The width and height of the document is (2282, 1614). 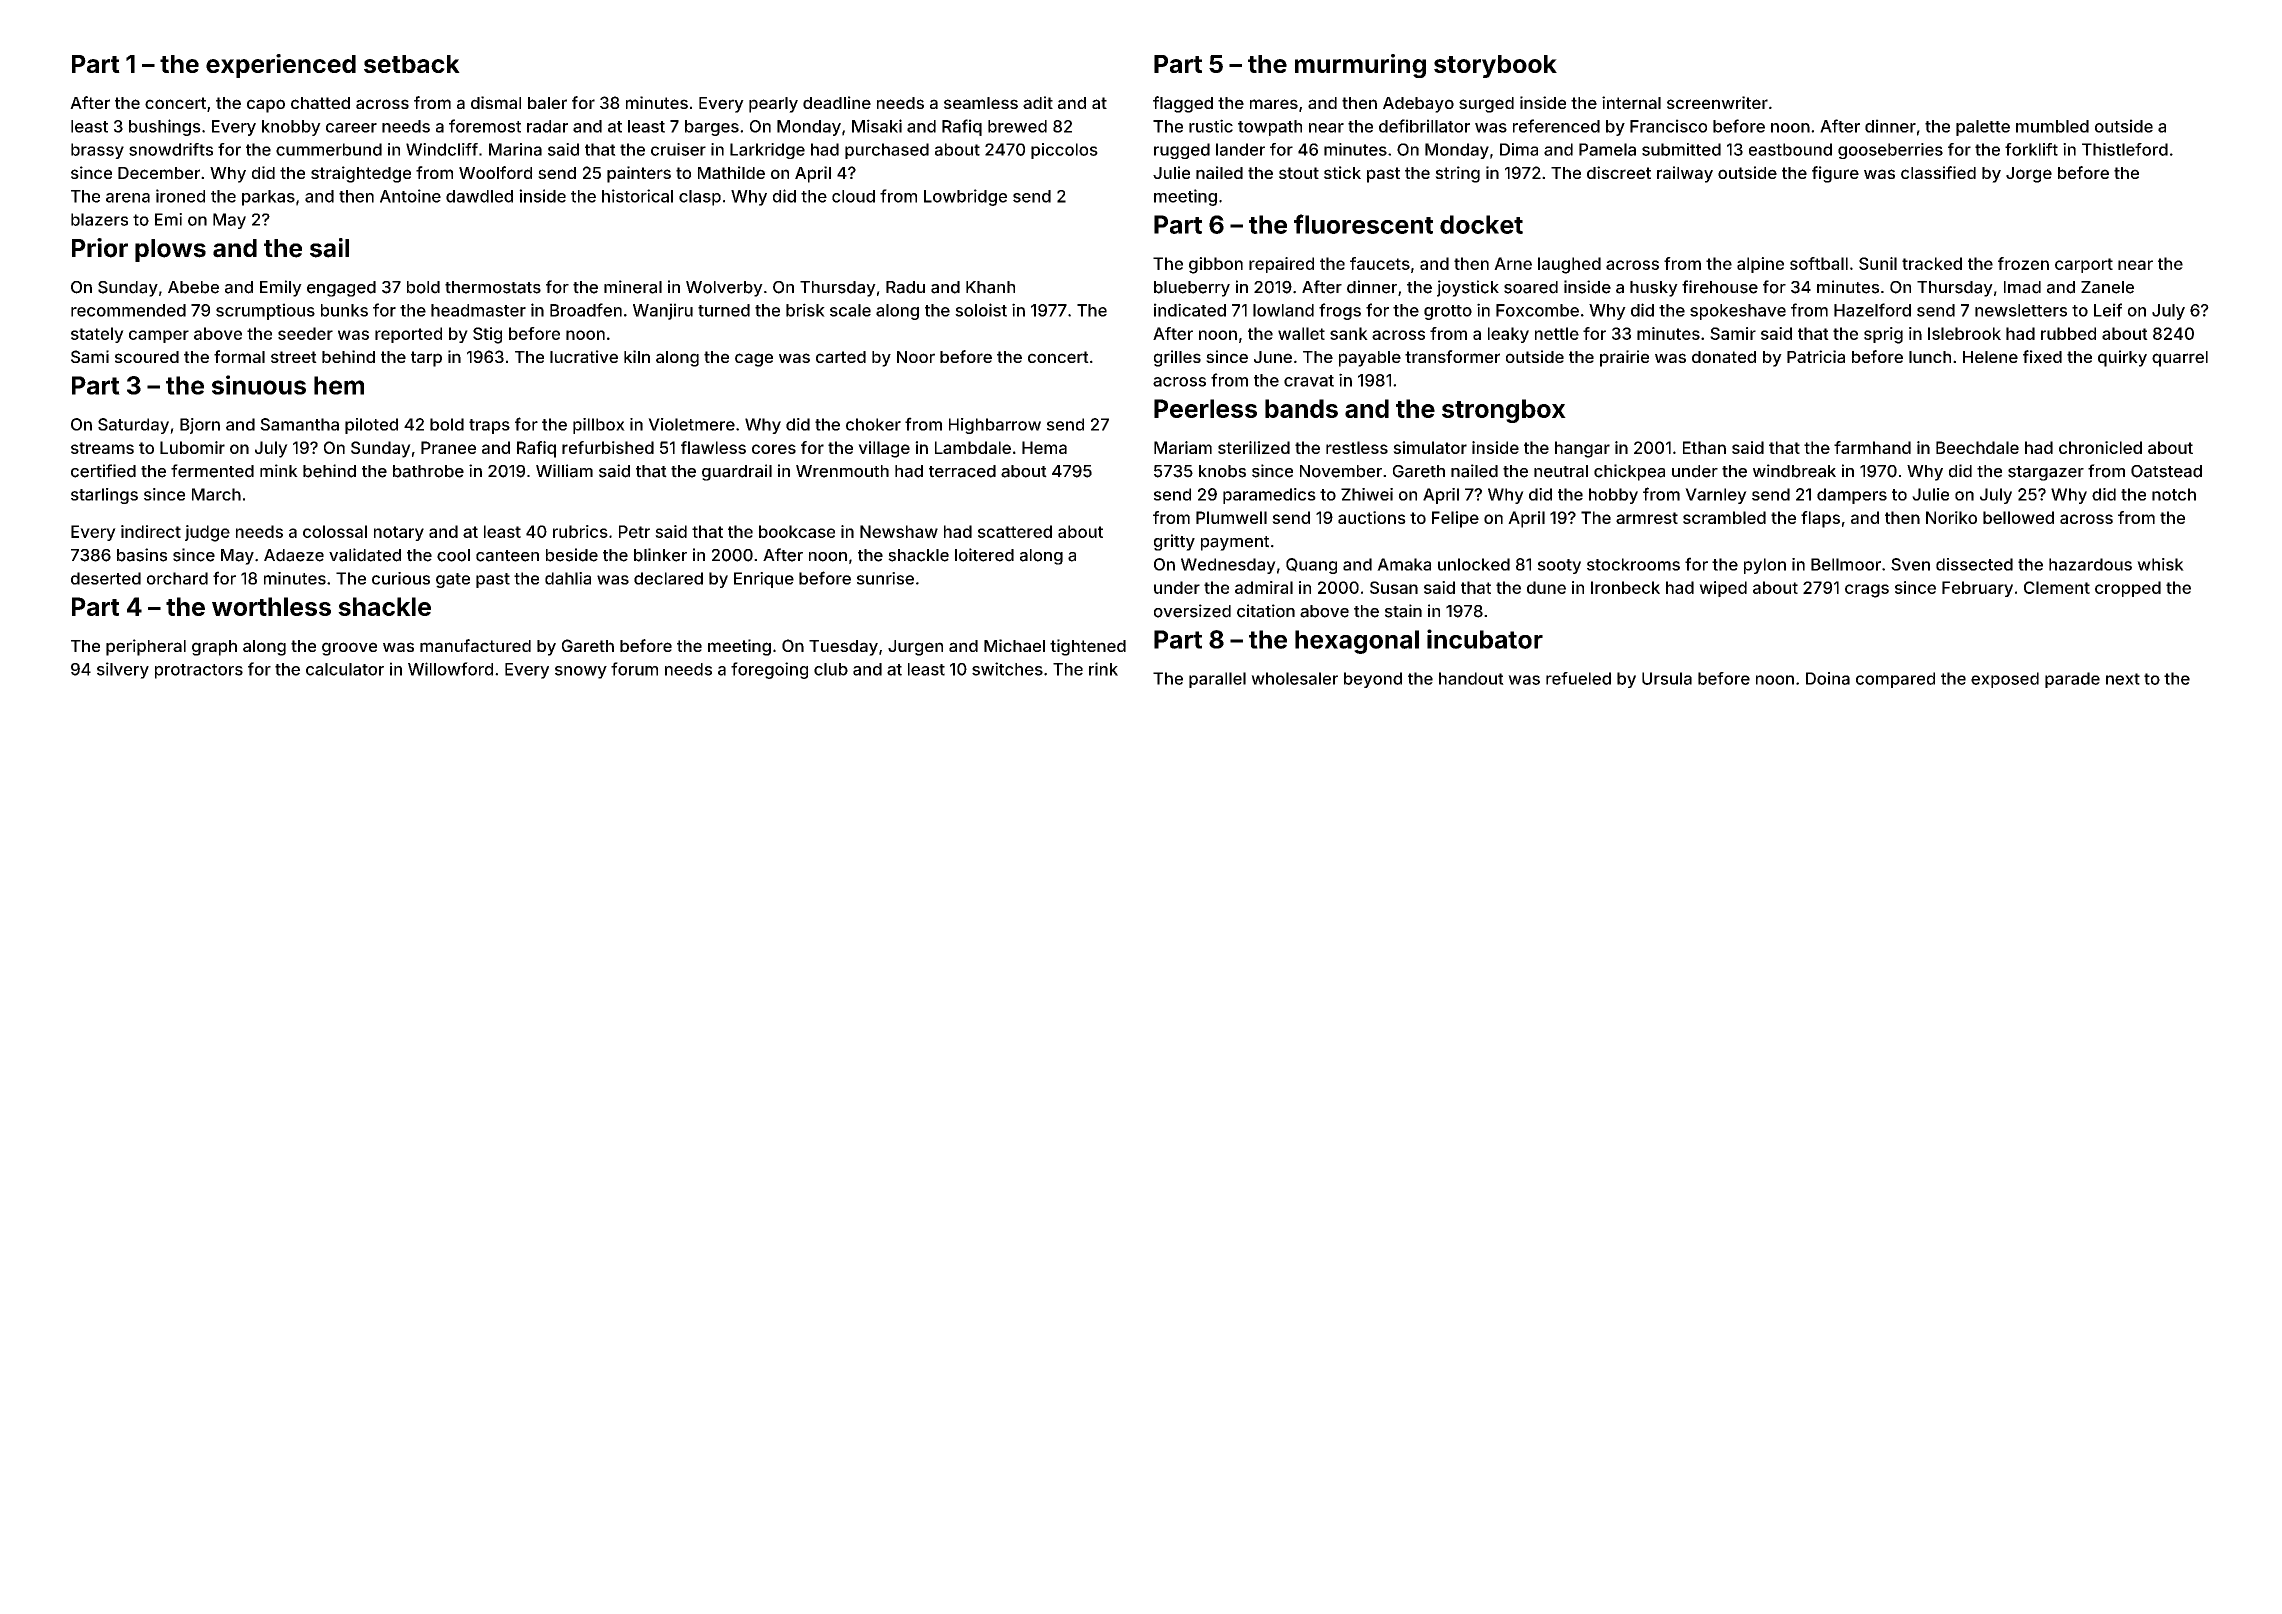 I want to click on blazers, so click(x=99, y=219).
